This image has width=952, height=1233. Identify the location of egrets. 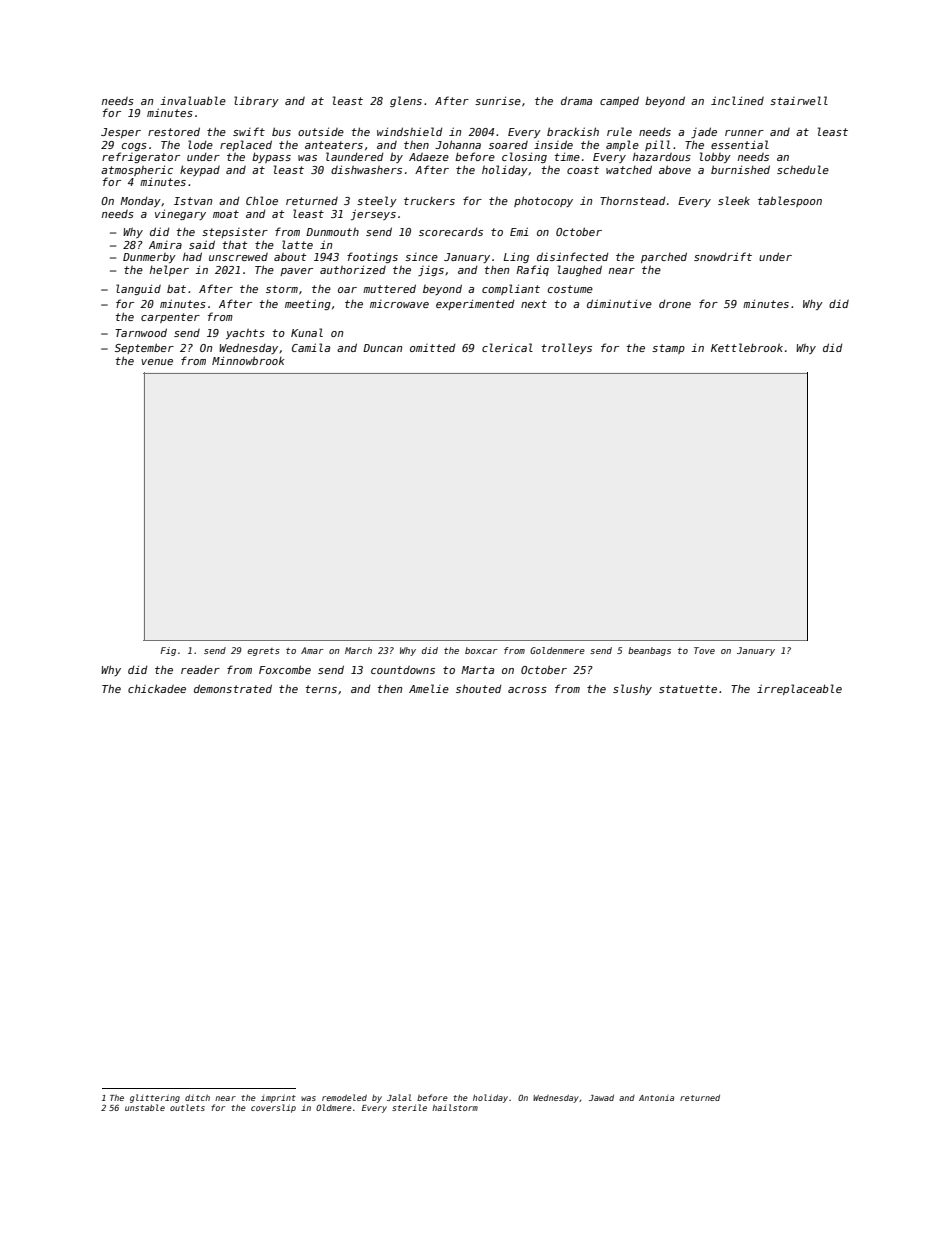
(263, 652).
